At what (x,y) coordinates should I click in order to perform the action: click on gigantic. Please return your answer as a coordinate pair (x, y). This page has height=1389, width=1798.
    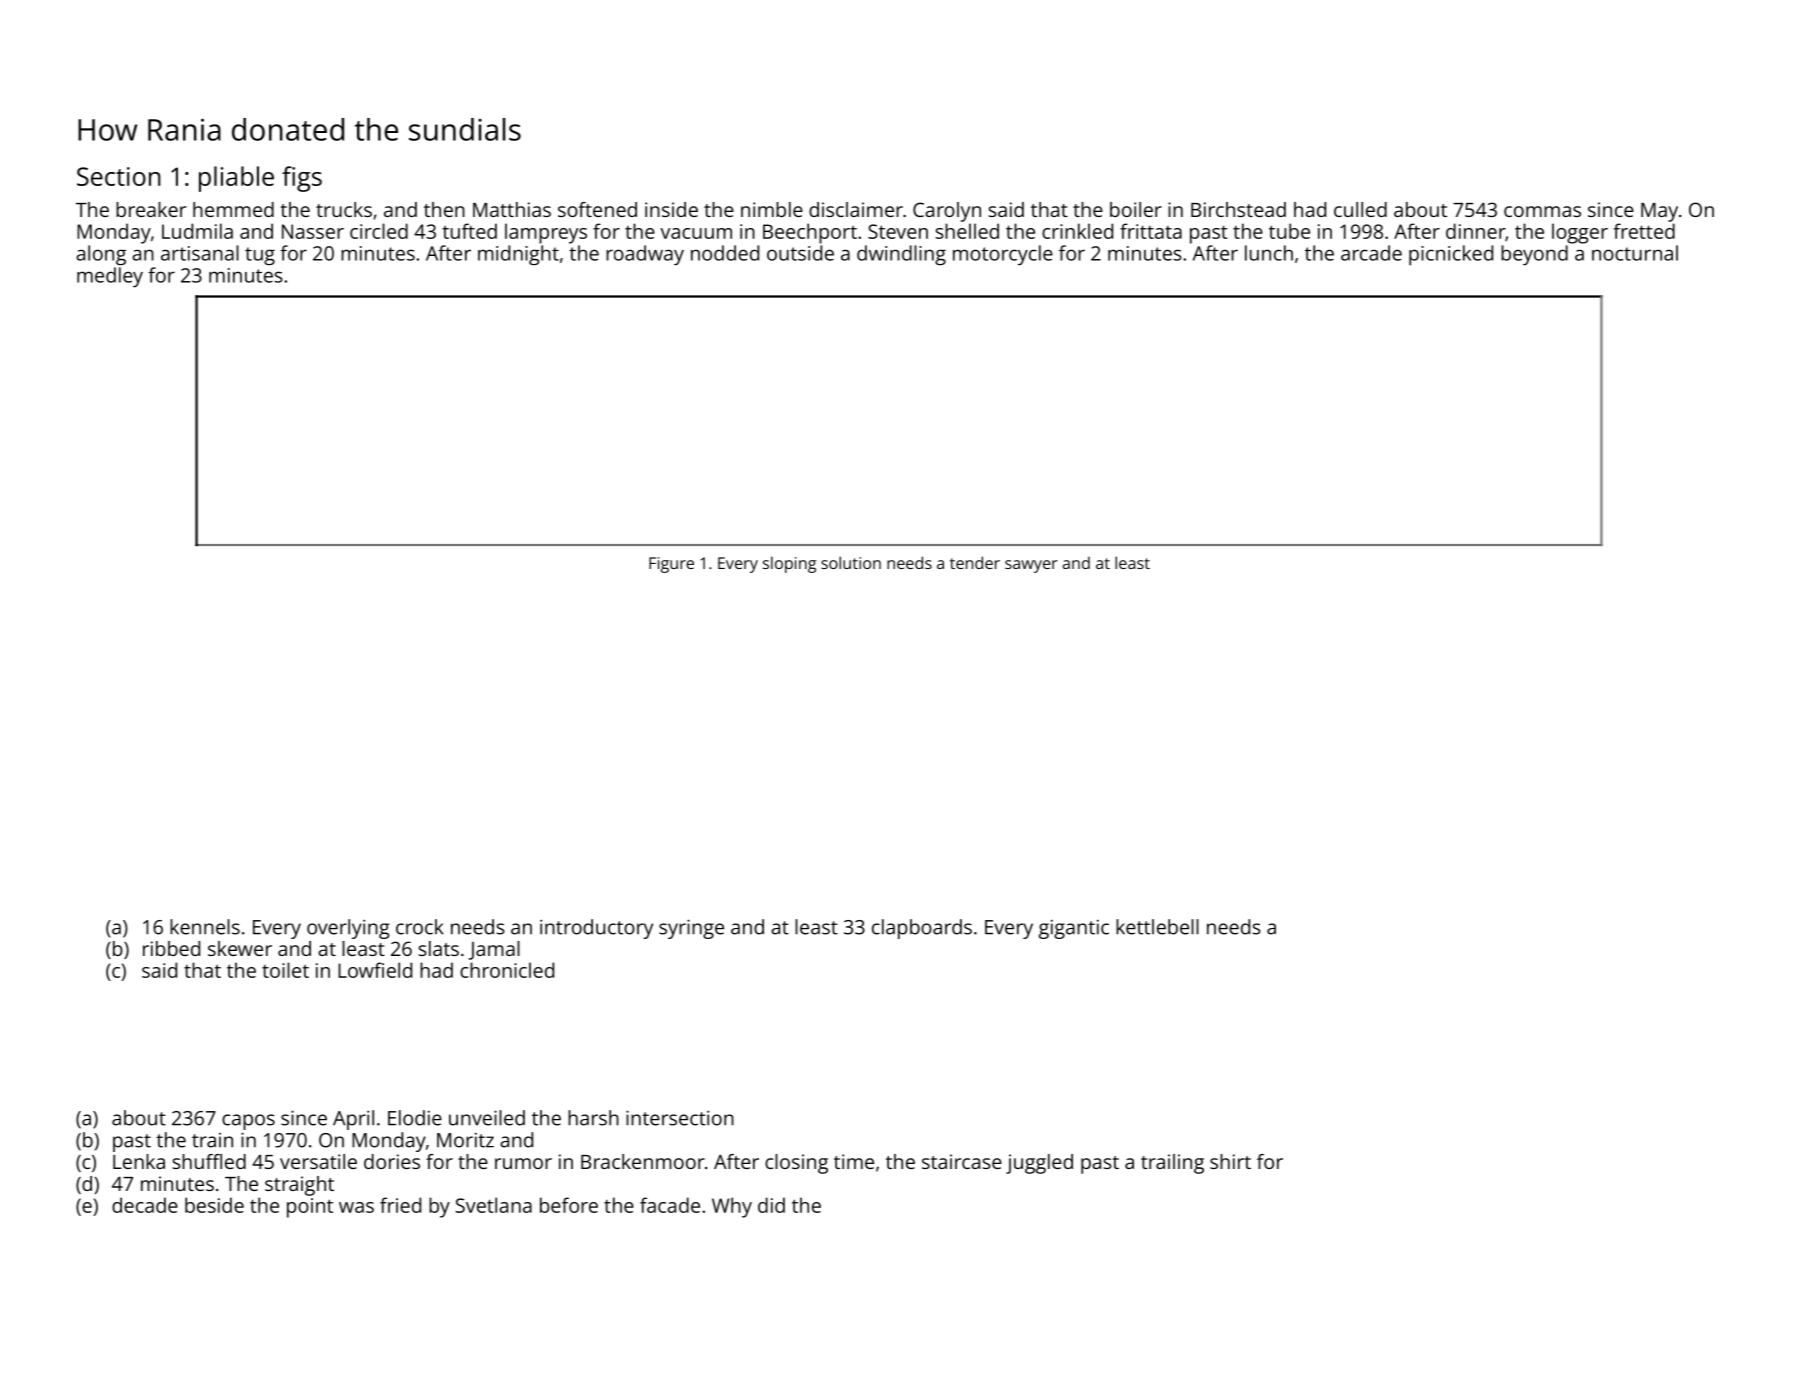
    Looking at the image, I should click on (1074, 929).
